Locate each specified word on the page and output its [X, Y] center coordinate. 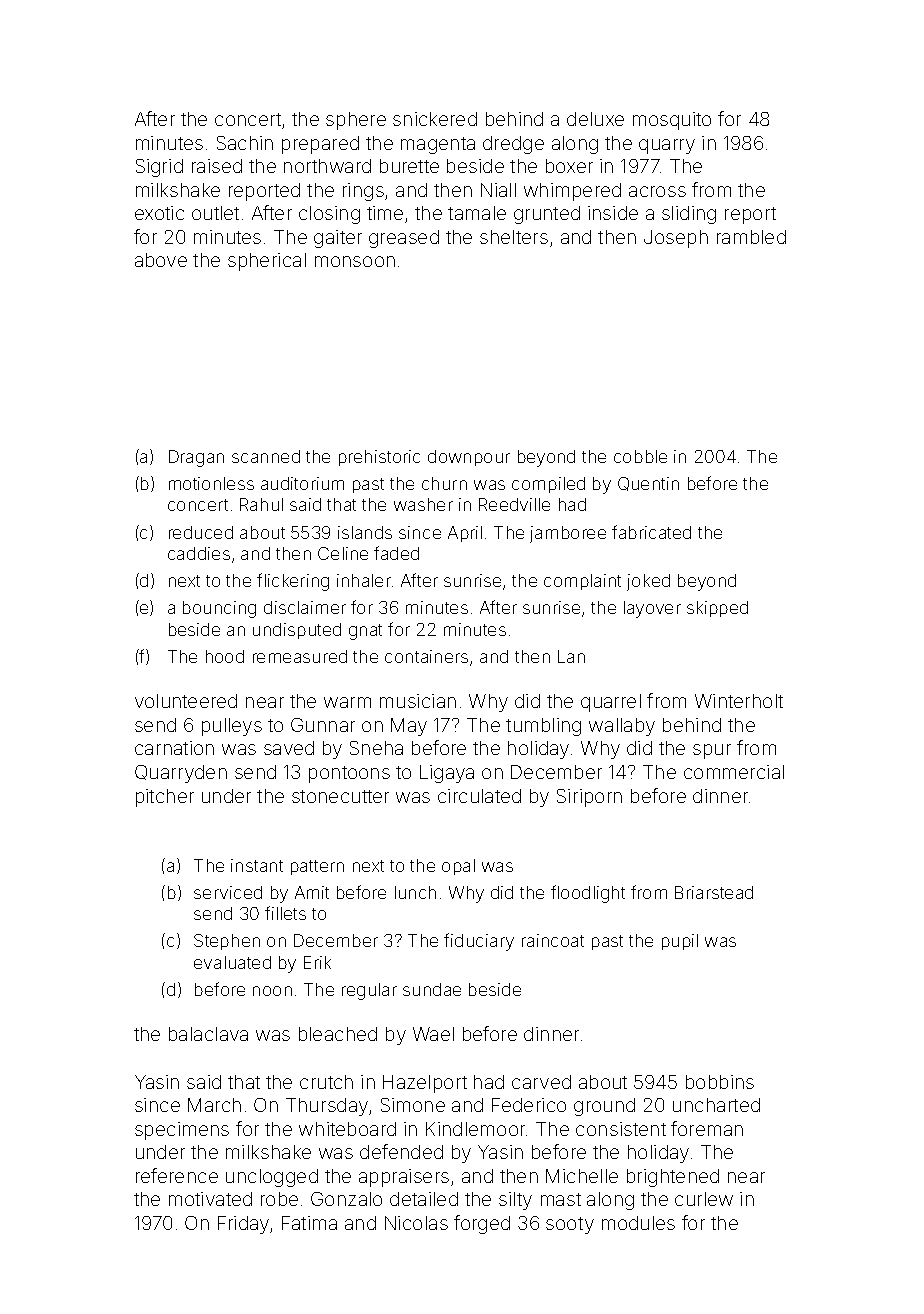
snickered [435, 119]
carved [541, 1082]
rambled [751, 237]
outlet [215, 213]
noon [272, 991]
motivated [210, 1199]
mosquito [672, 121]
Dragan [196, 458]
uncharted [716, 1105]
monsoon [355, 261]
